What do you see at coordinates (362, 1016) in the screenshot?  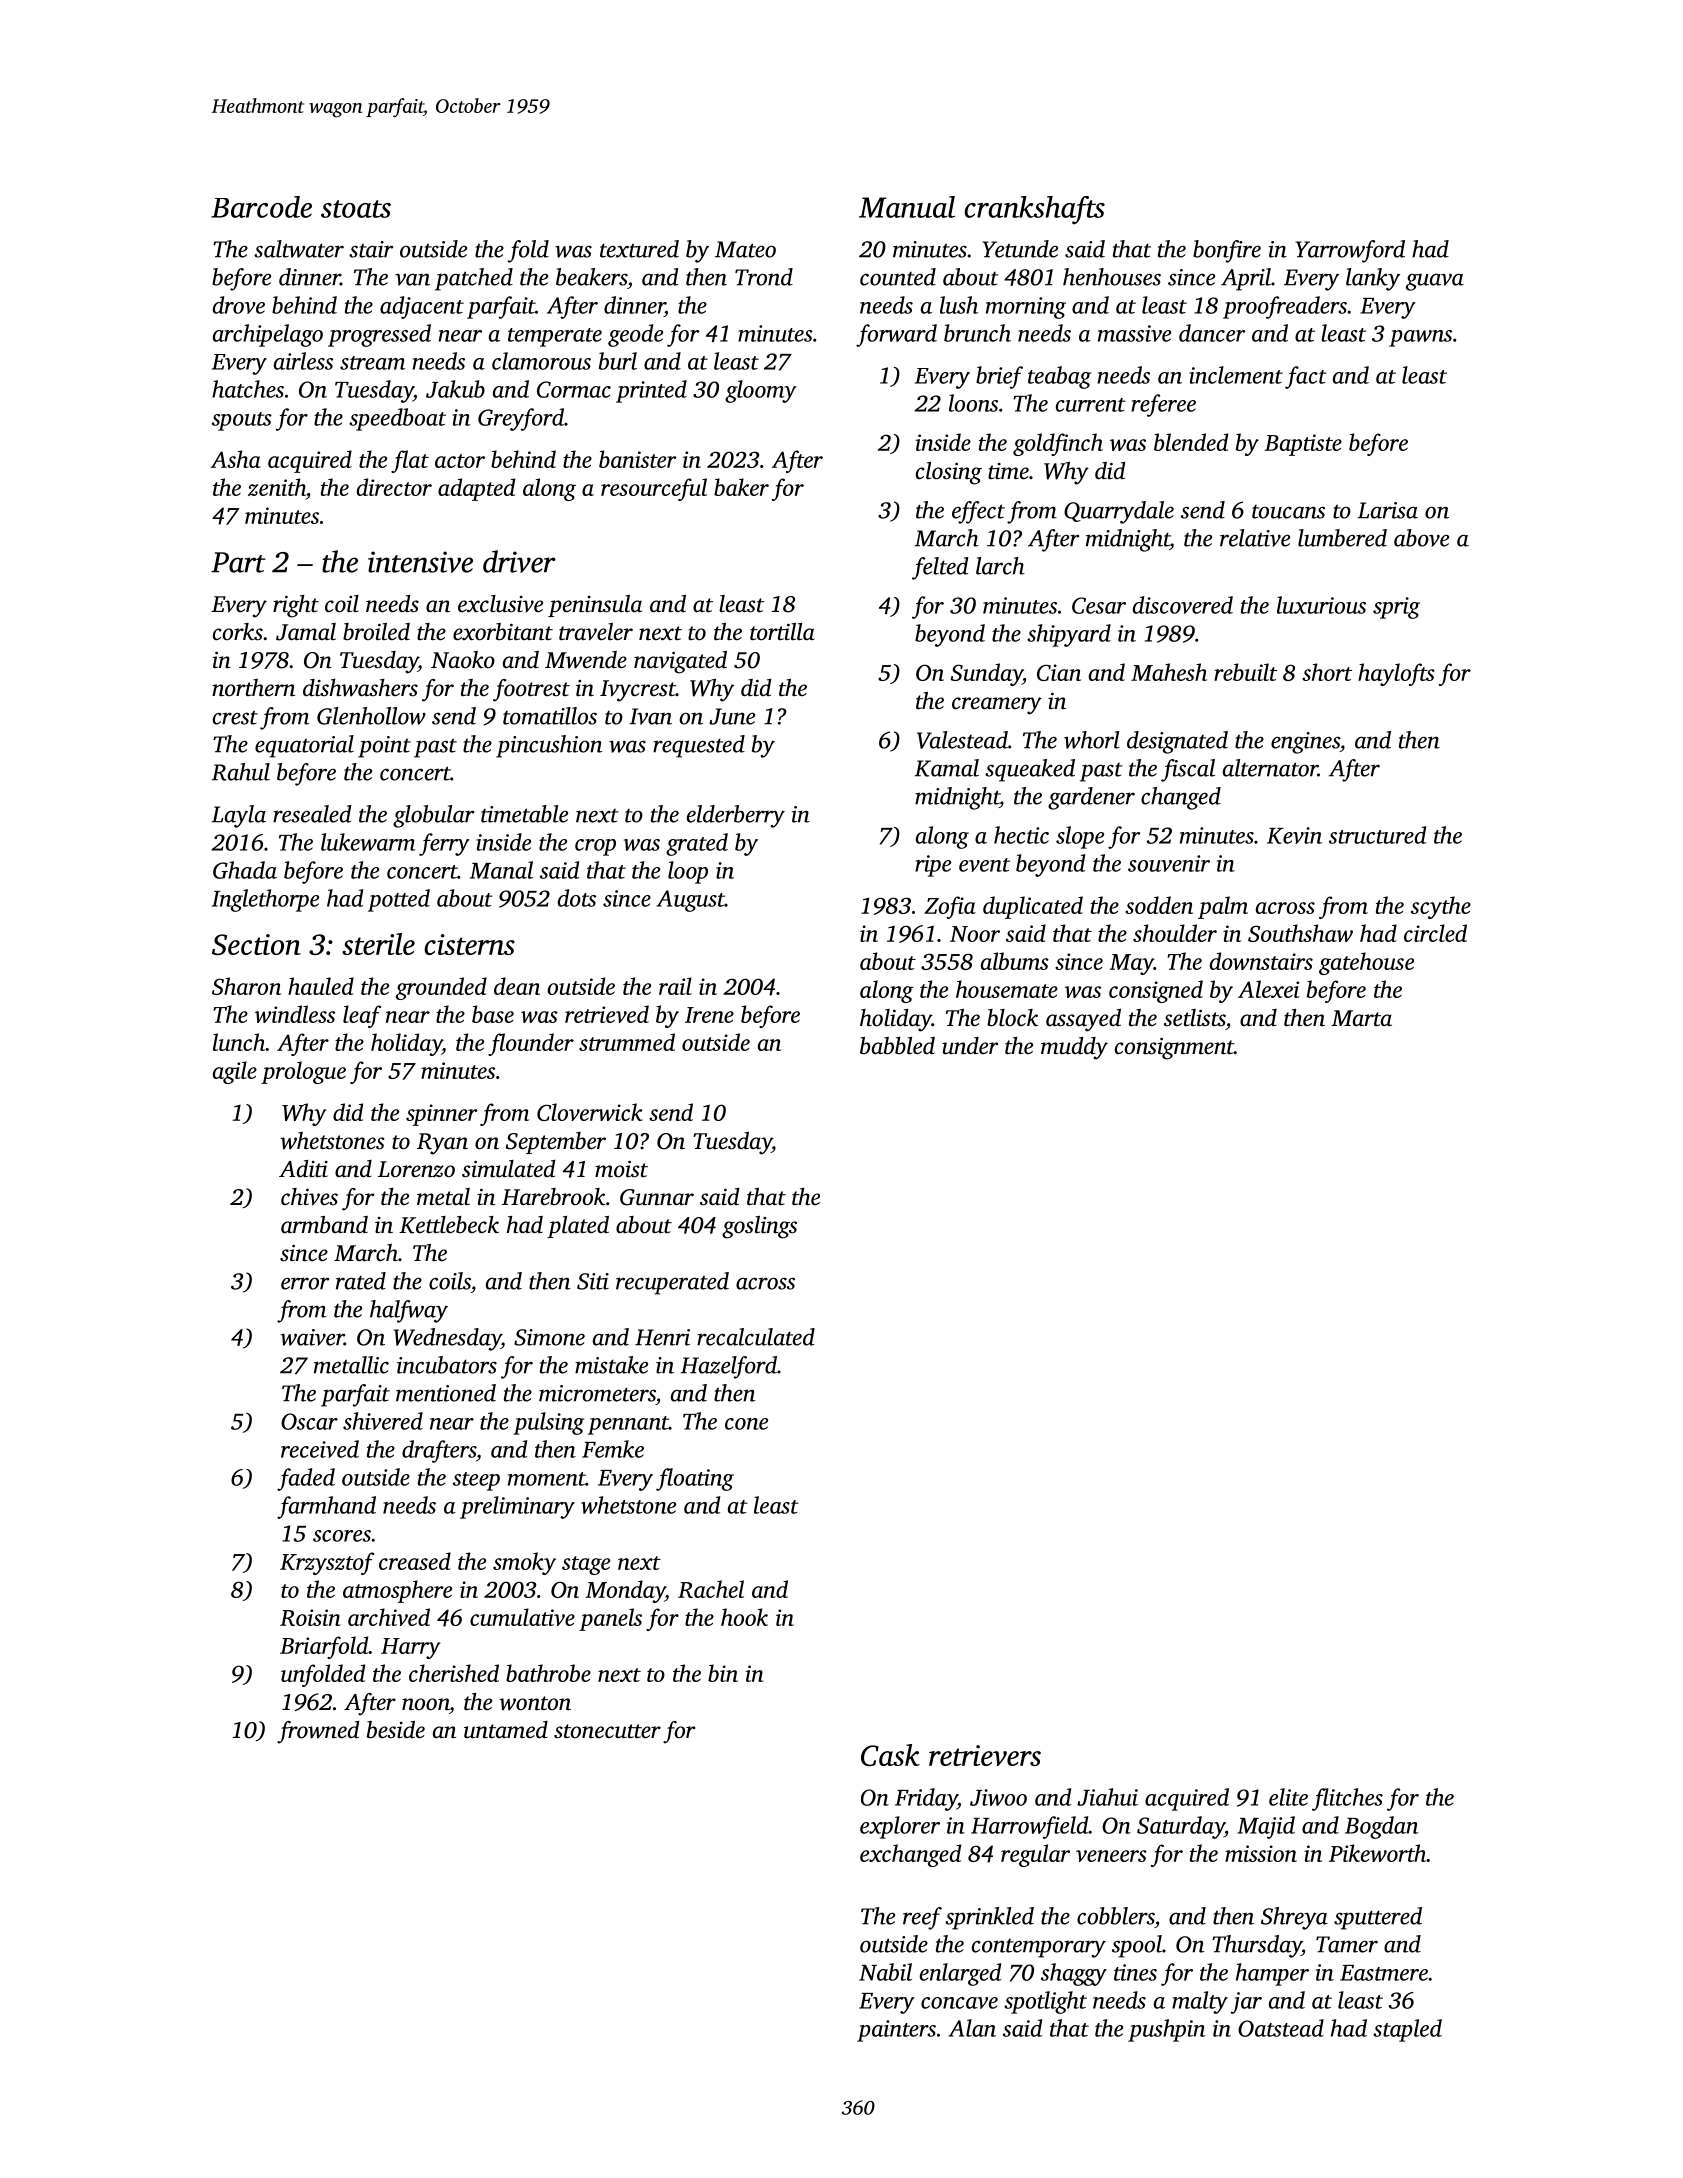 I see `leaf` at bounding box center [362, 1016].
